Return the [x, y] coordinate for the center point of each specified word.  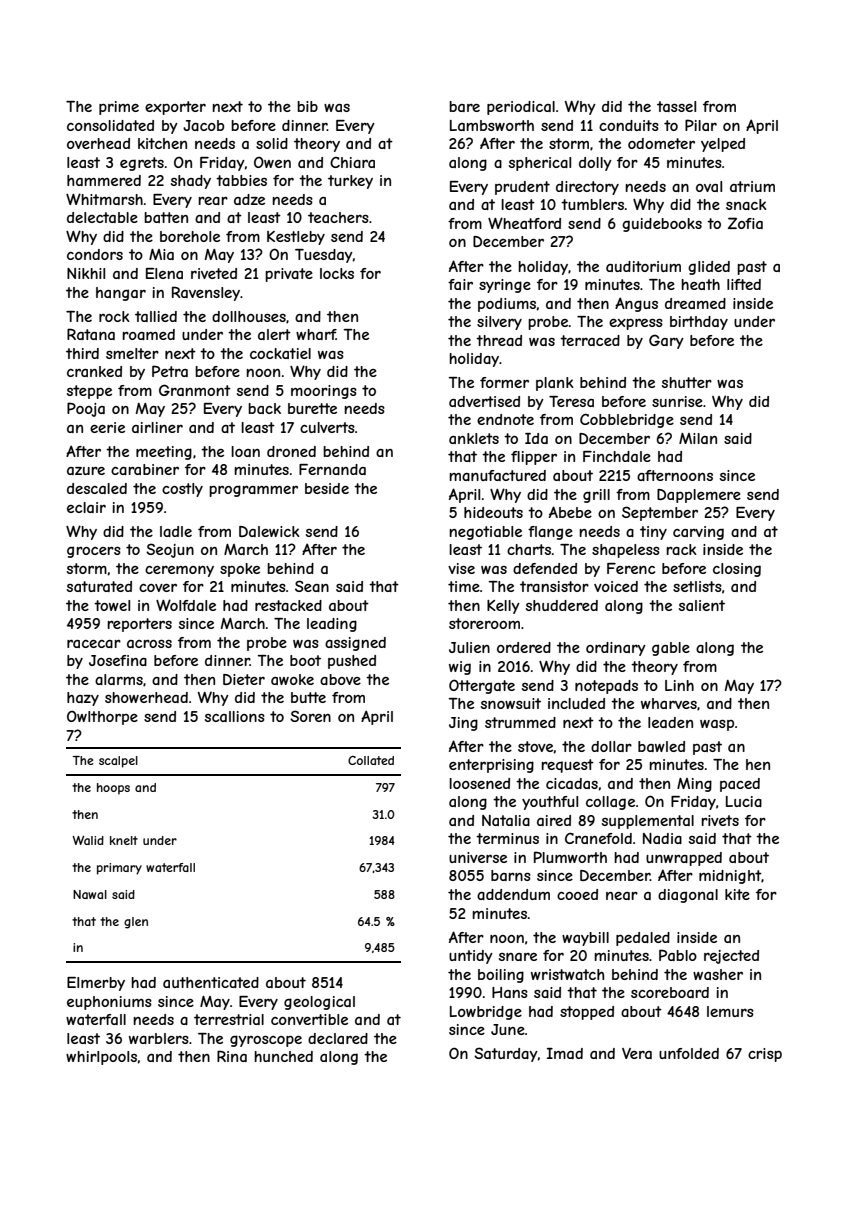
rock [114, 316]
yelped [723, 145]
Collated [371, 760]
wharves [669, 703]
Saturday [506, 1054]
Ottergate [482, 686]
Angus [636, 304]
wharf [316, 334]
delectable [102, 217]
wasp [717, 725]
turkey [350, 182]
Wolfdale [186, 605]
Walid [88, 840]
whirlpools [101, 1058]
